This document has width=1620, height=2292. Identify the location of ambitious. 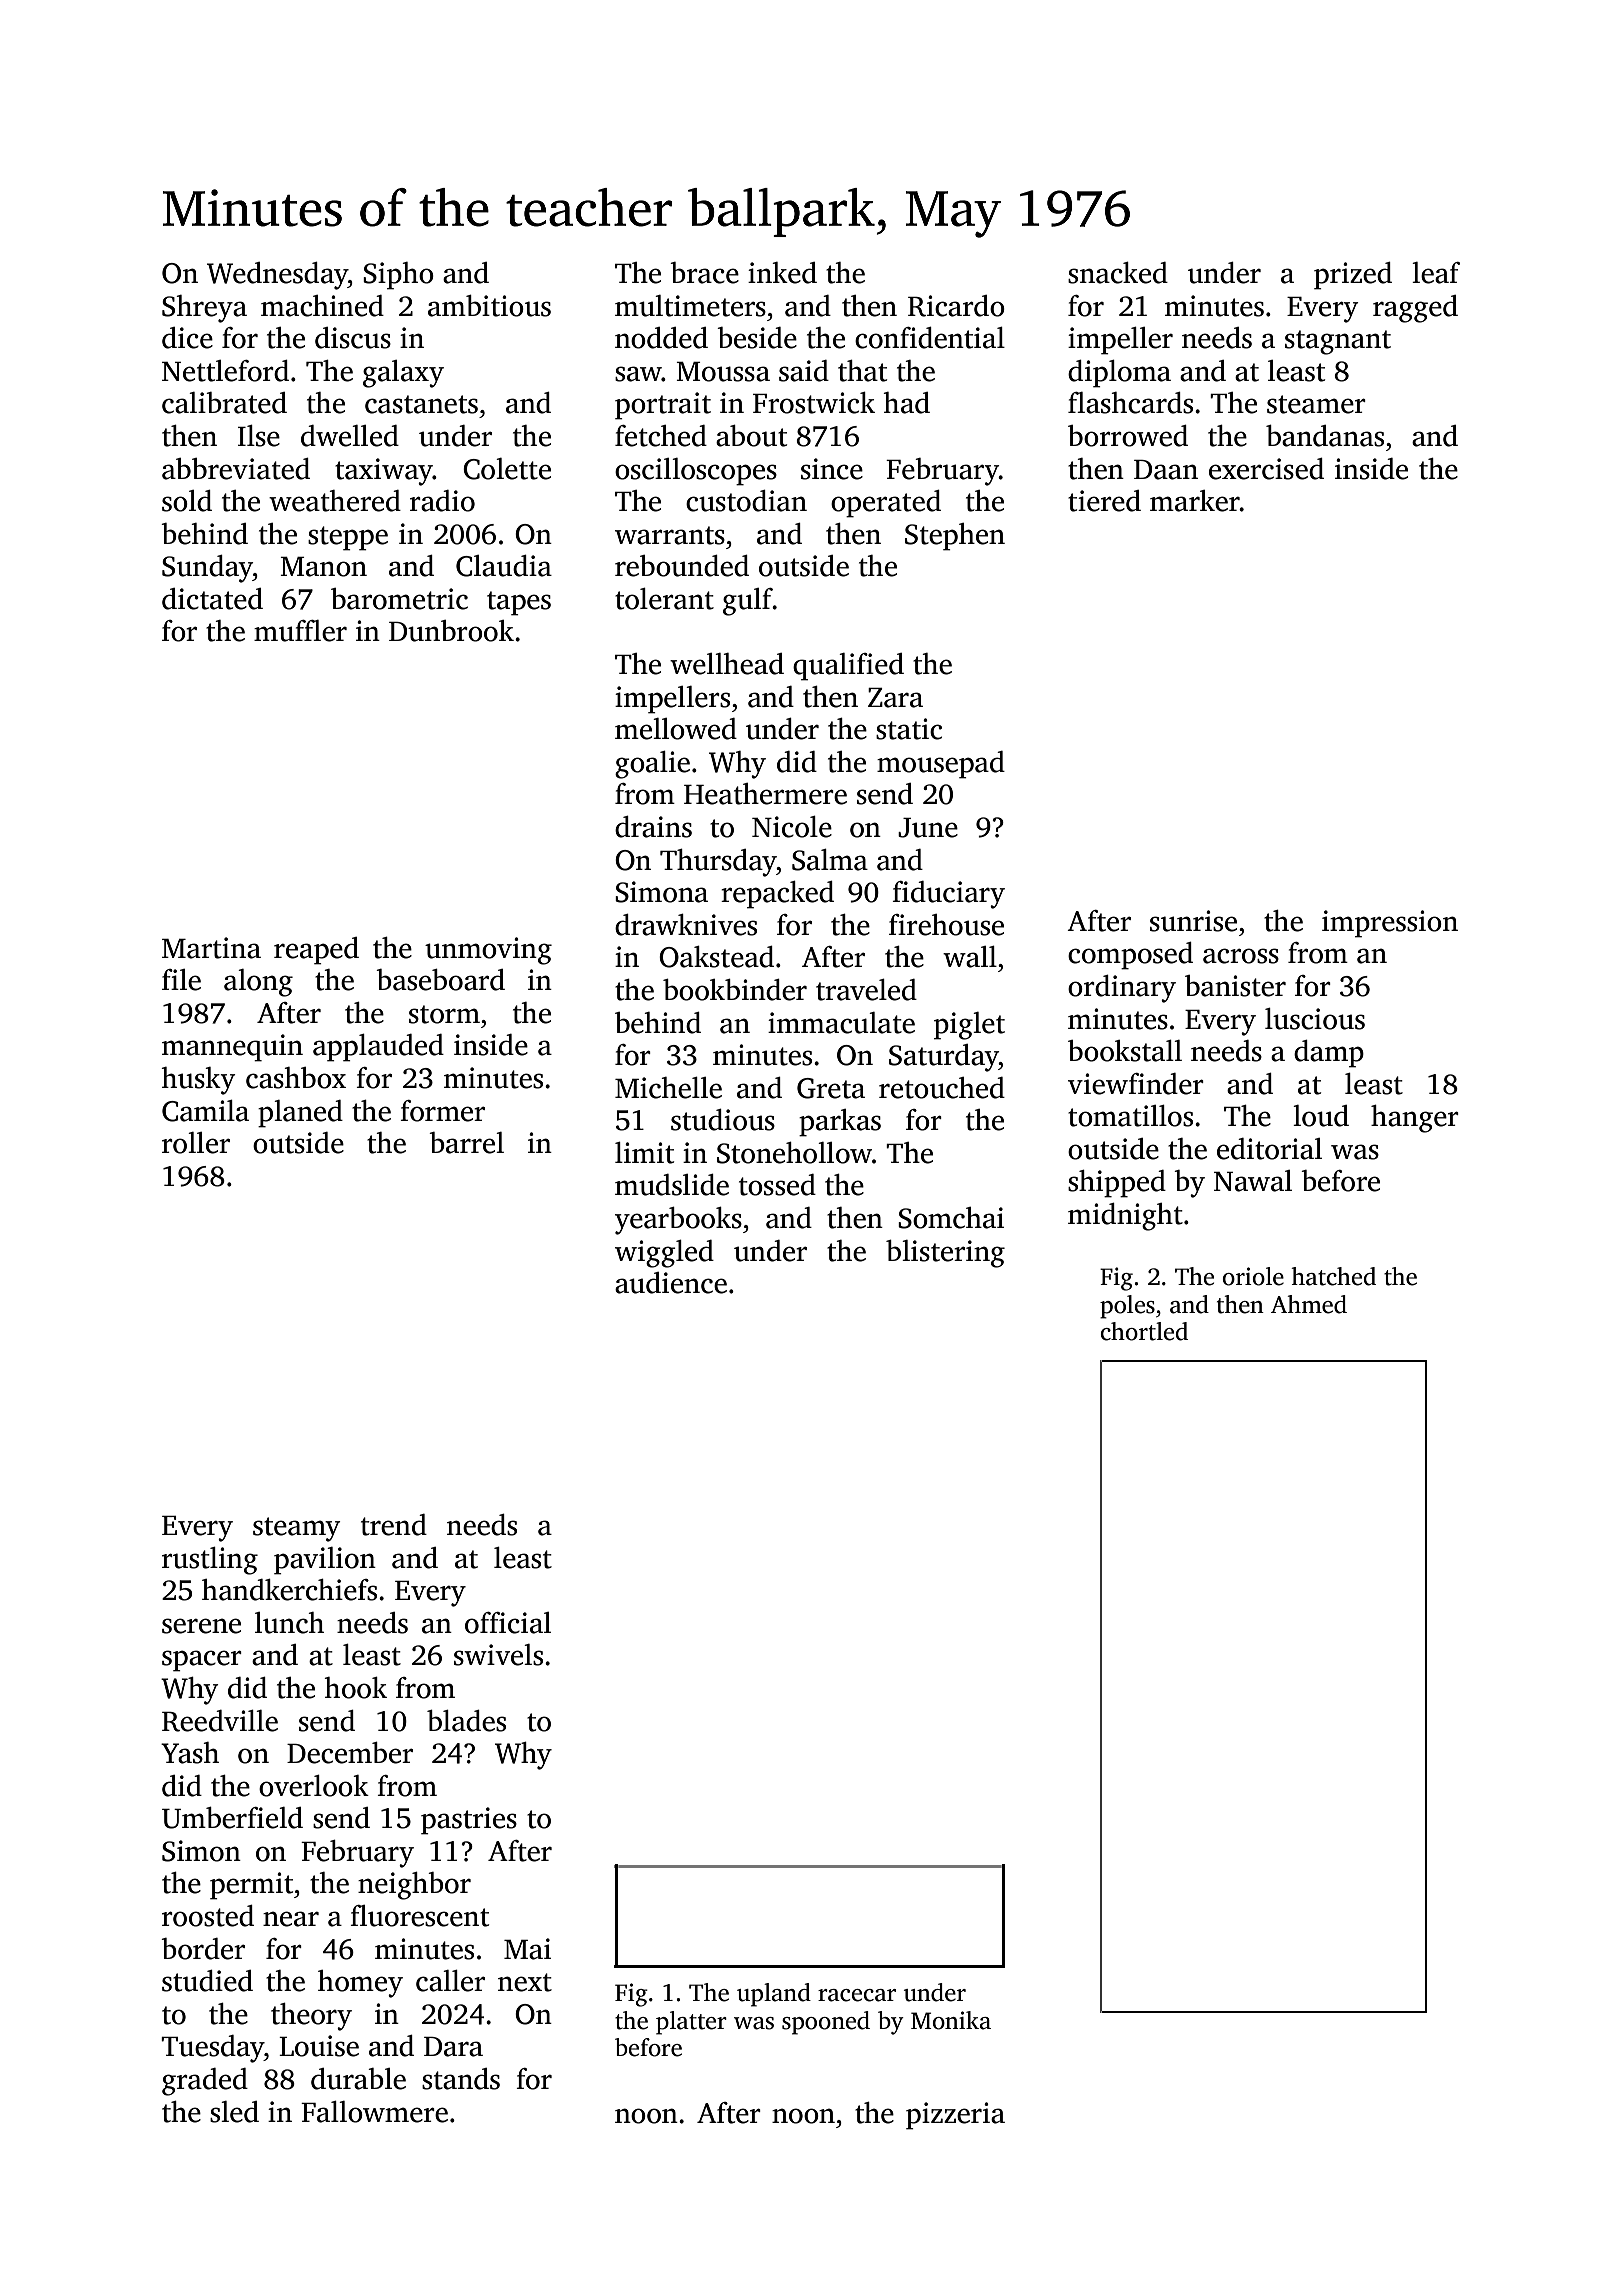
(489, 306).
